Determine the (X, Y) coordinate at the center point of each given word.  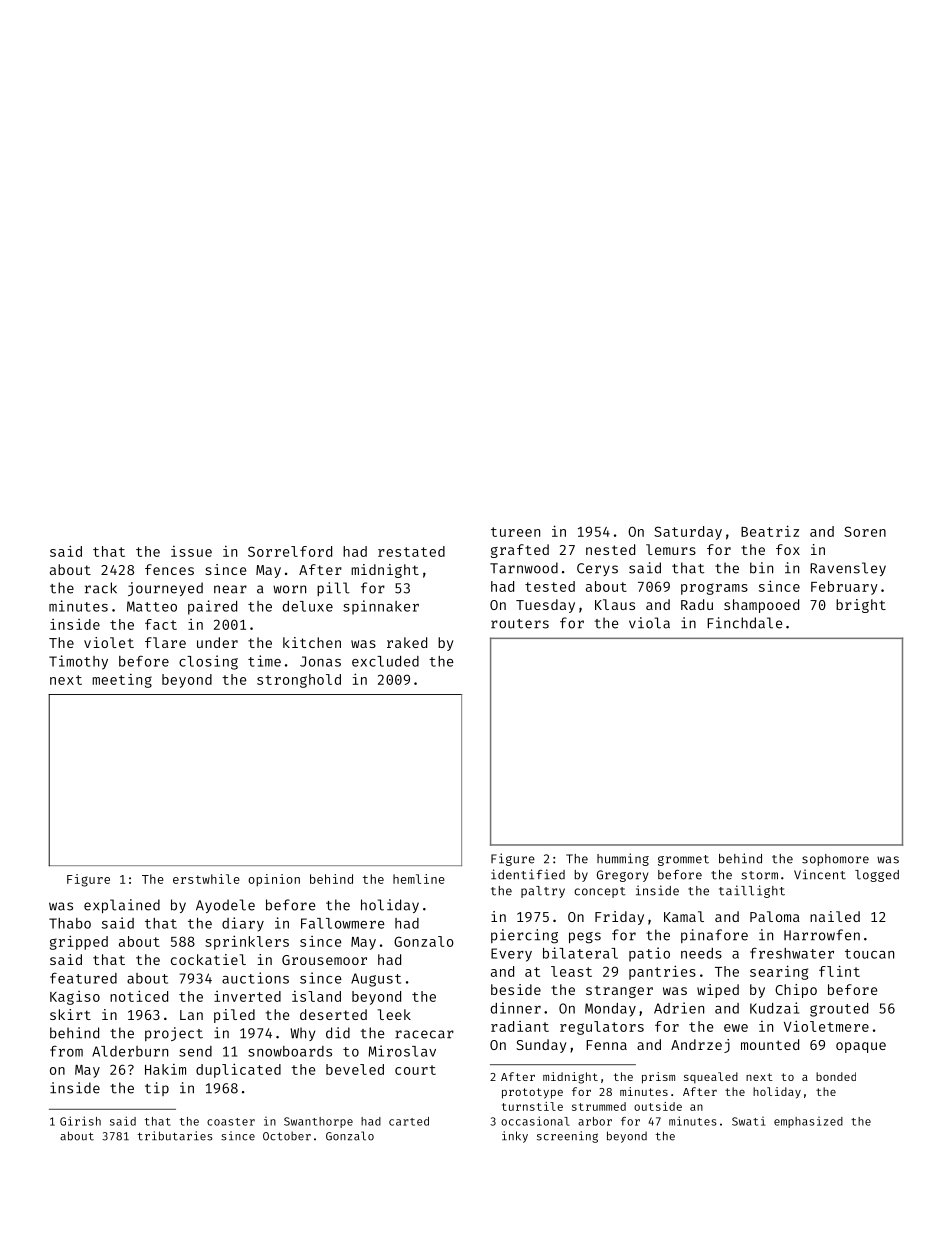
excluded (385, 661)
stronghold (299, 681)
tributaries (175, 1136)
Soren (865, 531)
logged (877, 876)
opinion (274, 880)
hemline (419, 879)
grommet (683, 860)
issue (191, 551)
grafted (520, 551)
